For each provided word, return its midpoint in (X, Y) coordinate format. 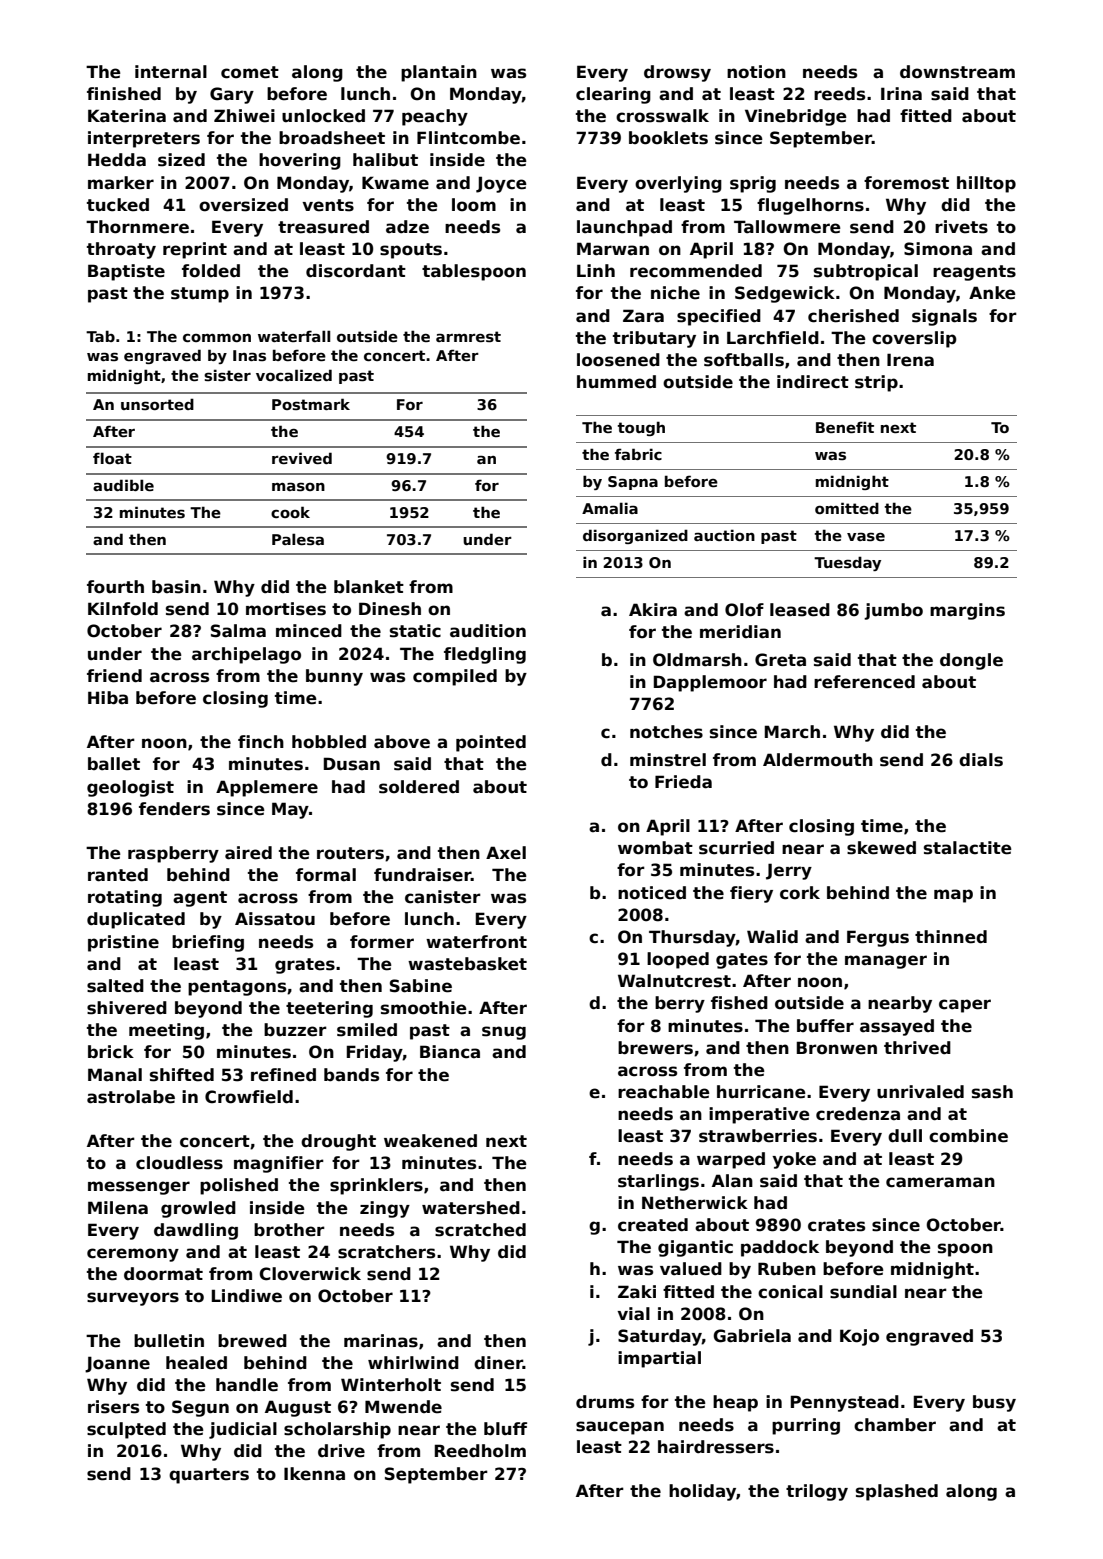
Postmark (311, 404)
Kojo (859, 1337)
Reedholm (480, 1451)
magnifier (279, 1164)
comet (250, 72)
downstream (957, 72)
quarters (209, 1476)
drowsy (677, 73)
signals (944, 317)
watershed (471, 1208)
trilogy (817, 1492)
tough (641, 428)
